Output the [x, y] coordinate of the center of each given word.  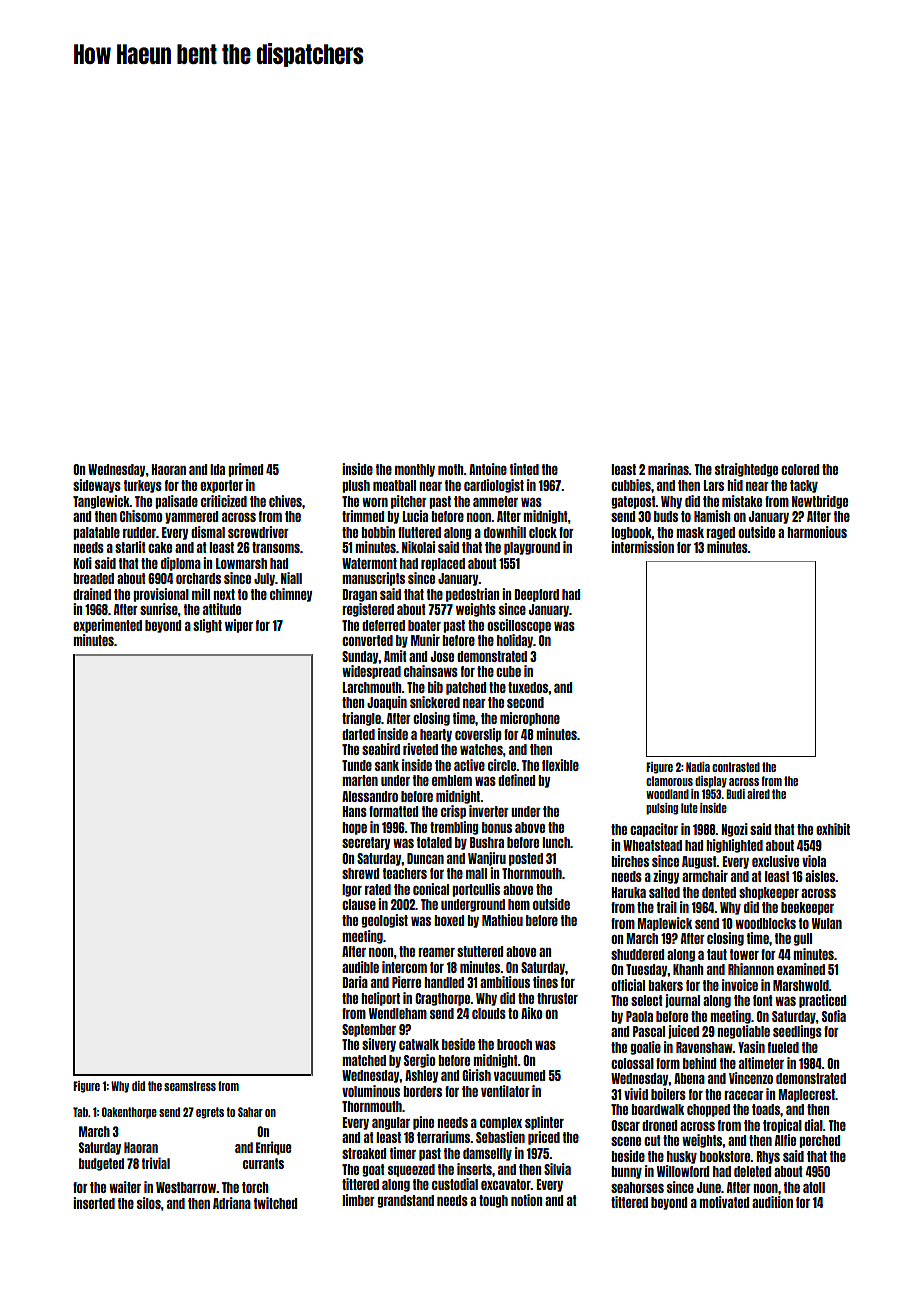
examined [801, 969]
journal [682, 1001]
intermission [642, 547]
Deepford [536, 595]
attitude [222, 609]
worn [375, 502]
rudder [139, 532]
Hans [354, 811]
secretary [366, 843]
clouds [489, 1013]
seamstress [190, 1086]
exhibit [833, 829]
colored [800, 469]
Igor [352, 890]
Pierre [406, 982]
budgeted [101, 1164]
